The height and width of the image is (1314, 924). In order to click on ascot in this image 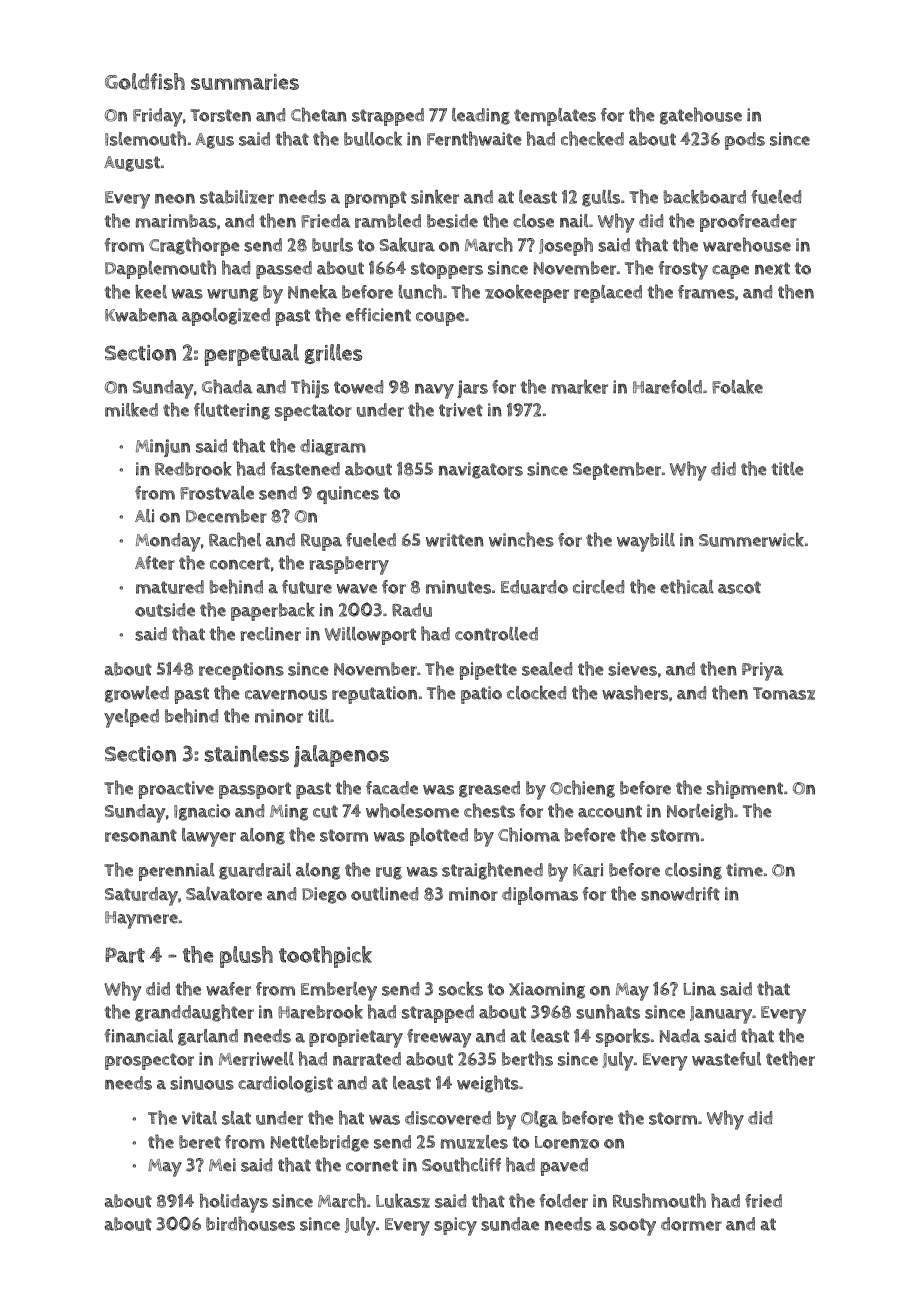, I will do `click(739, 587)`.
